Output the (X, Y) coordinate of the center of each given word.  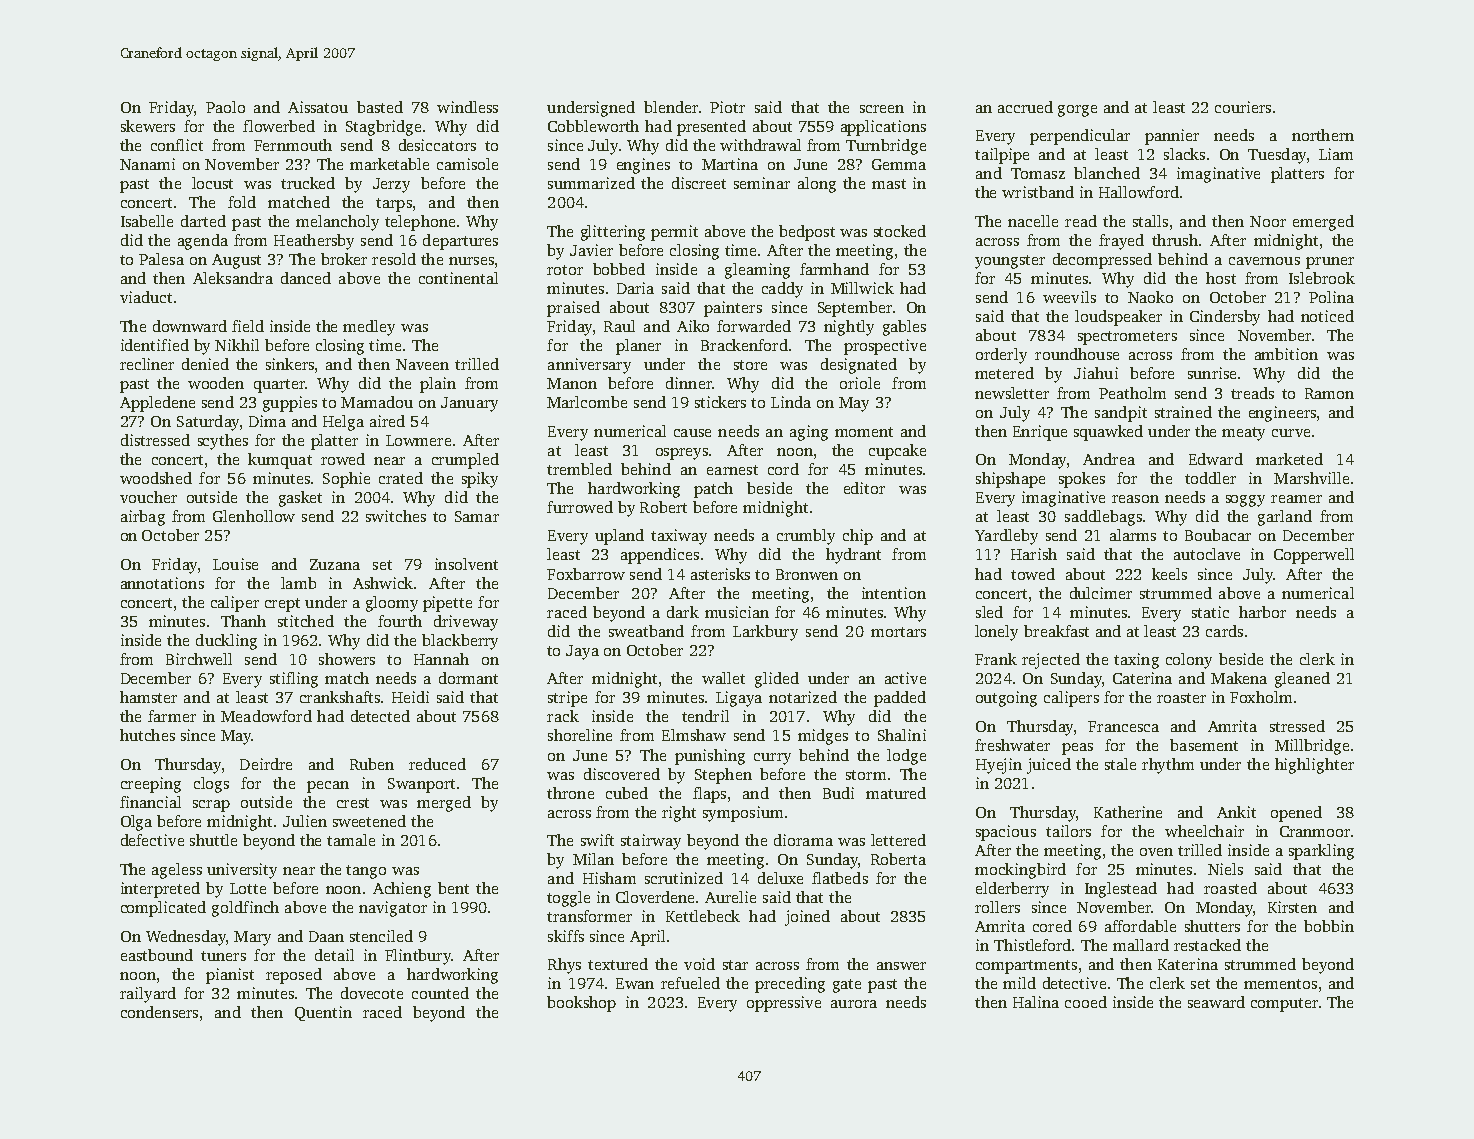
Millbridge (1312, 747)
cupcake (897, 452)
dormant (468, 678)
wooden (216, 383)
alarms (1133, 535)
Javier (591, 250)
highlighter (1314, 766)
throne (570, 793)
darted (203, 221)
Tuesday (1277, 156)
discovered (622, 774)
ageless (177, 871)
